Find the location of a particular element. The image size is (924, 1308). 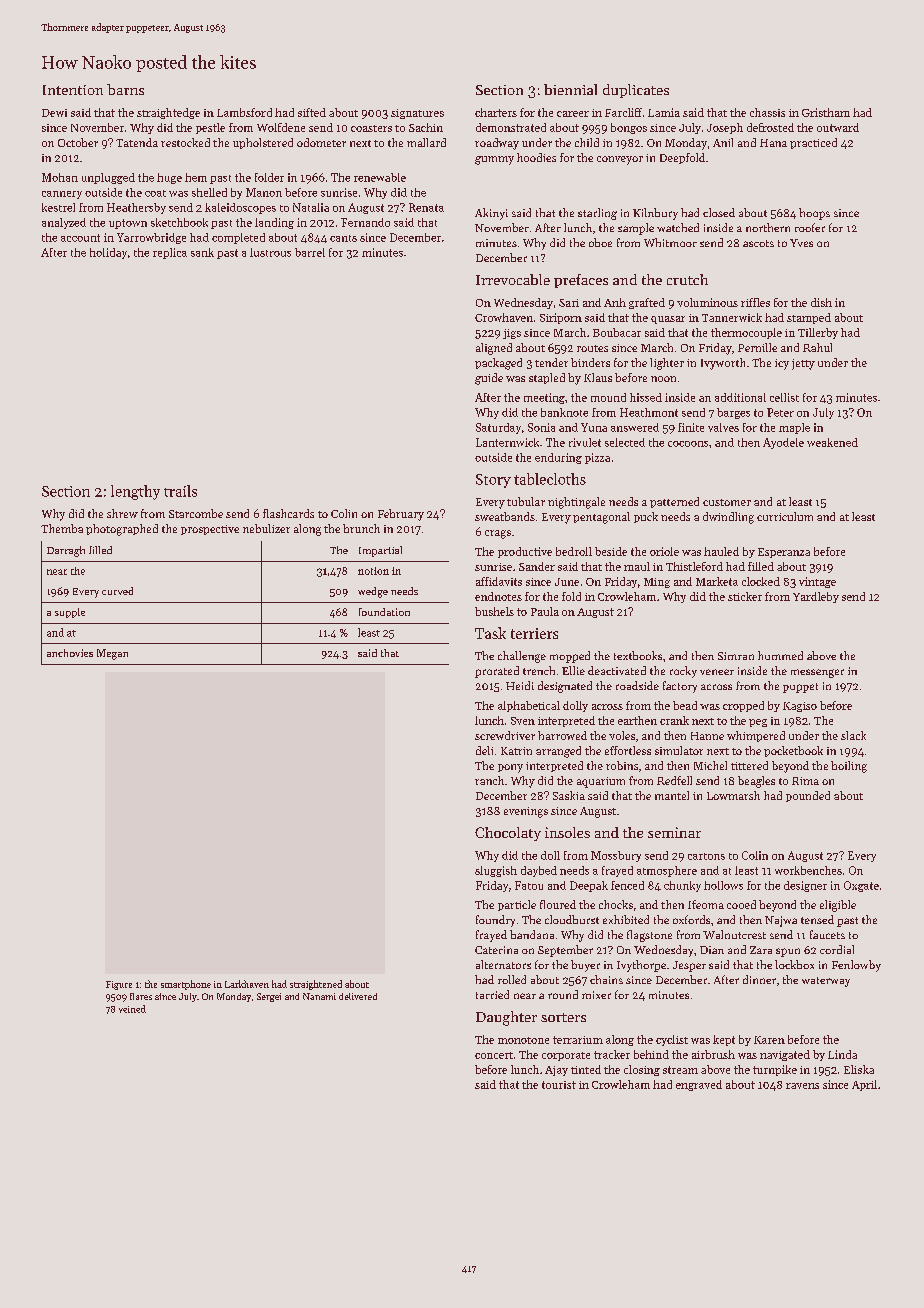

Gristham is located at coordinates (826, 112).
